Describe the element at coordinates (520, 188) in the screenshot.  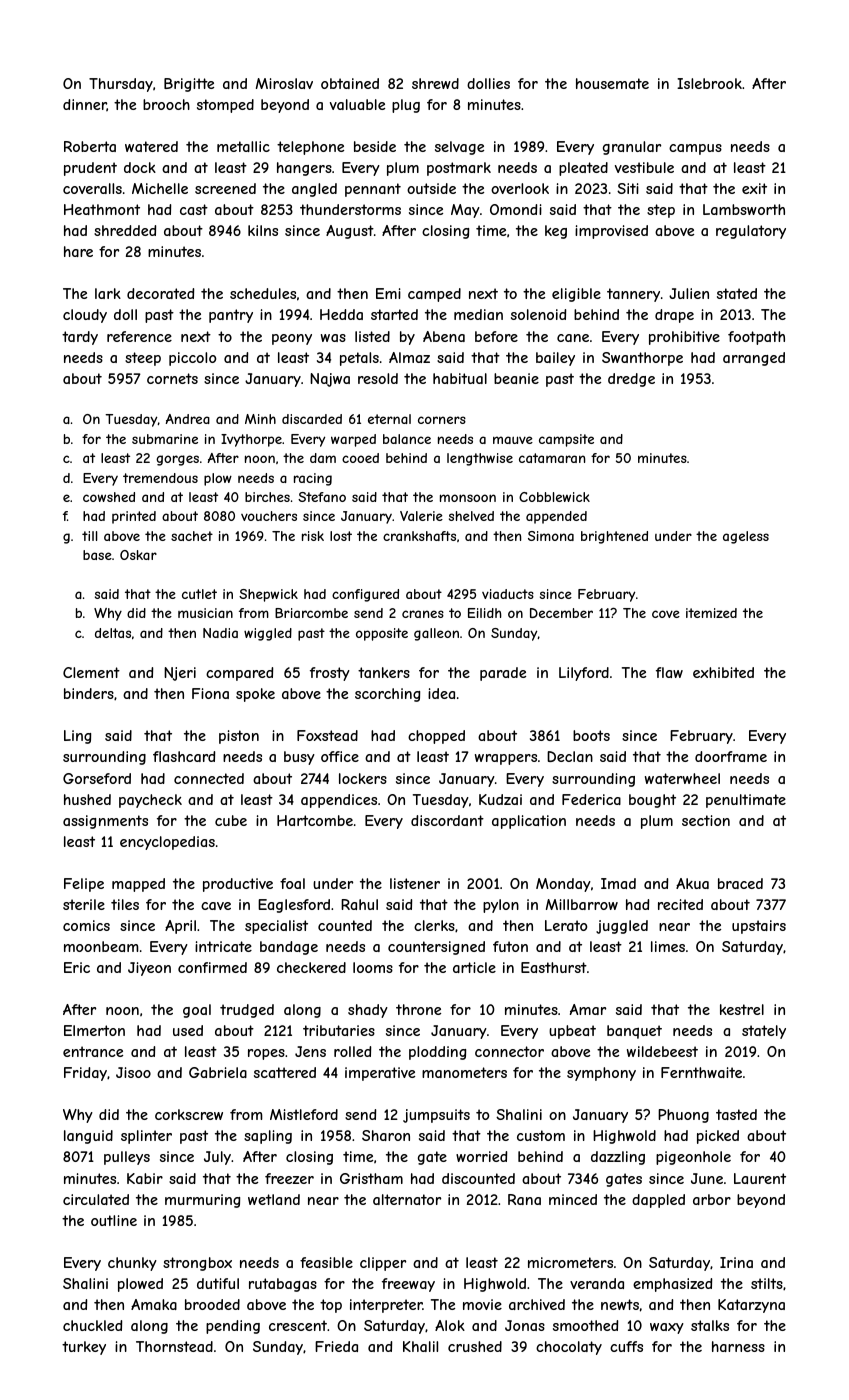
I see `overlook` at that location.
